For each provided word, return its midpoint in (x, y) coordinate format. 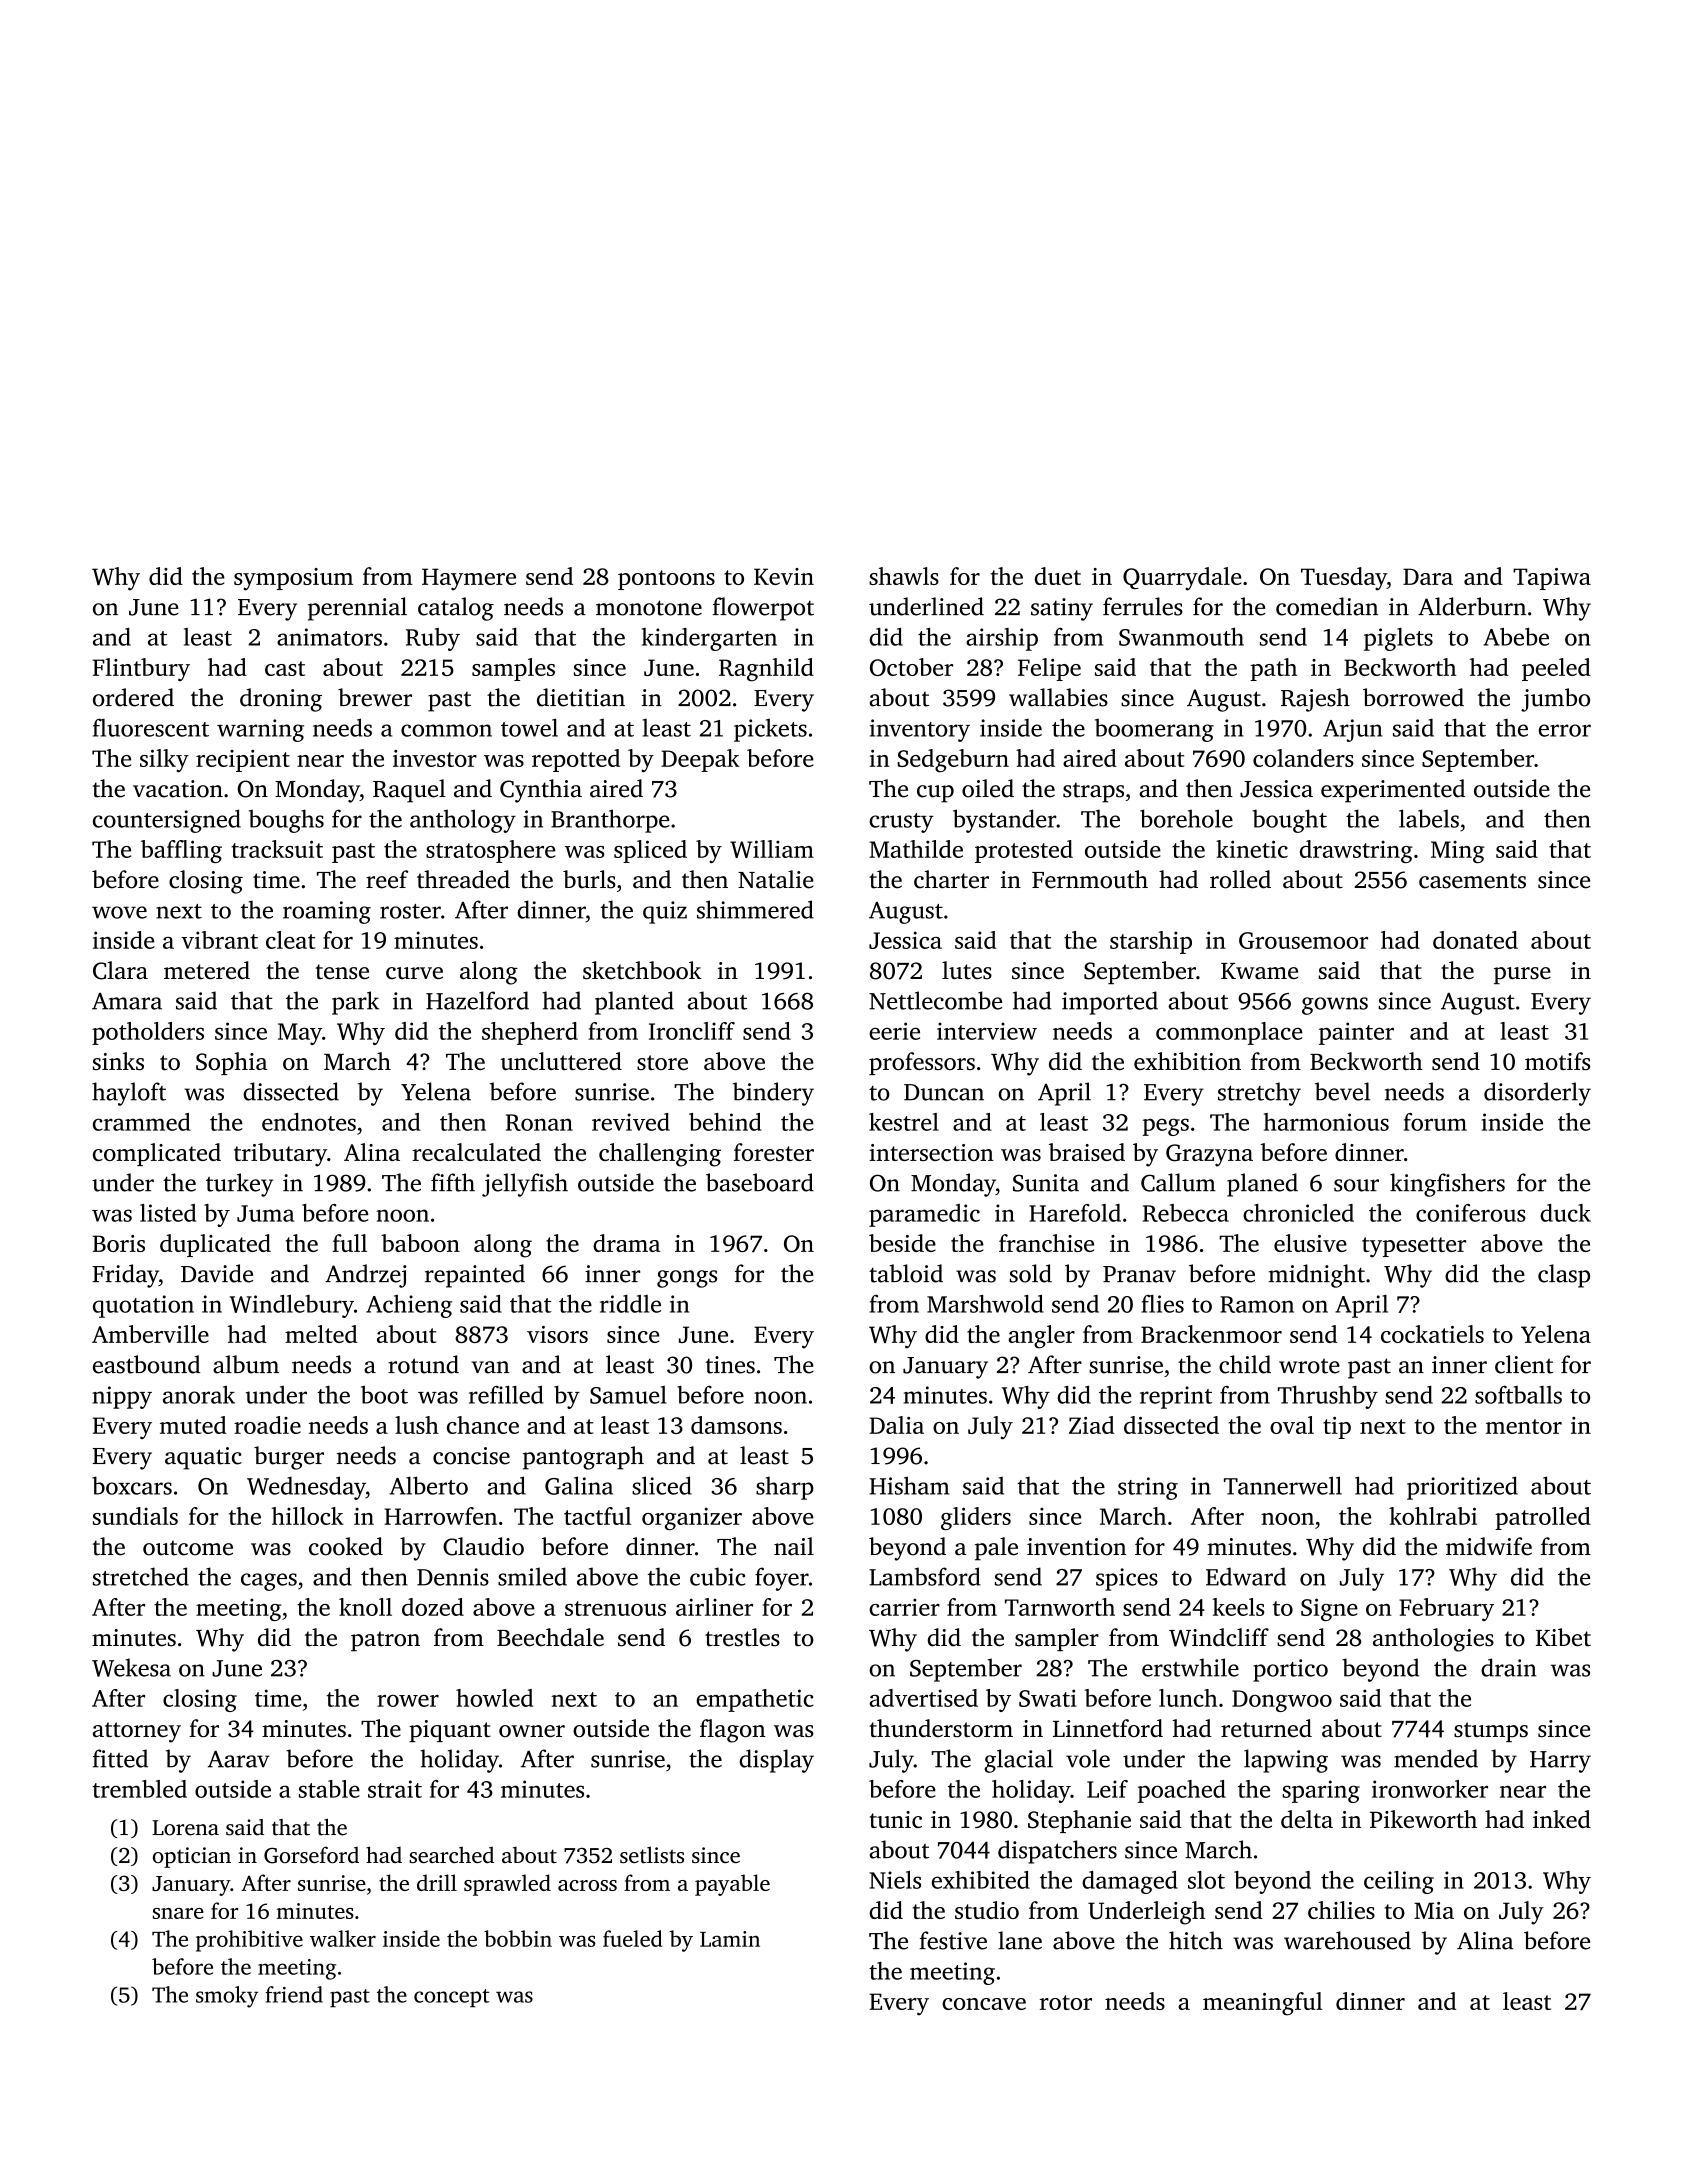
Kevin (784, 576)
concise (471, 1456)
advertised (923, 1698)
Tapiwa (1552, 579)
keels (1239, 1607)
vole (1088, 1758)
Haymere (469, 579)
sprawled (507, 1885)
